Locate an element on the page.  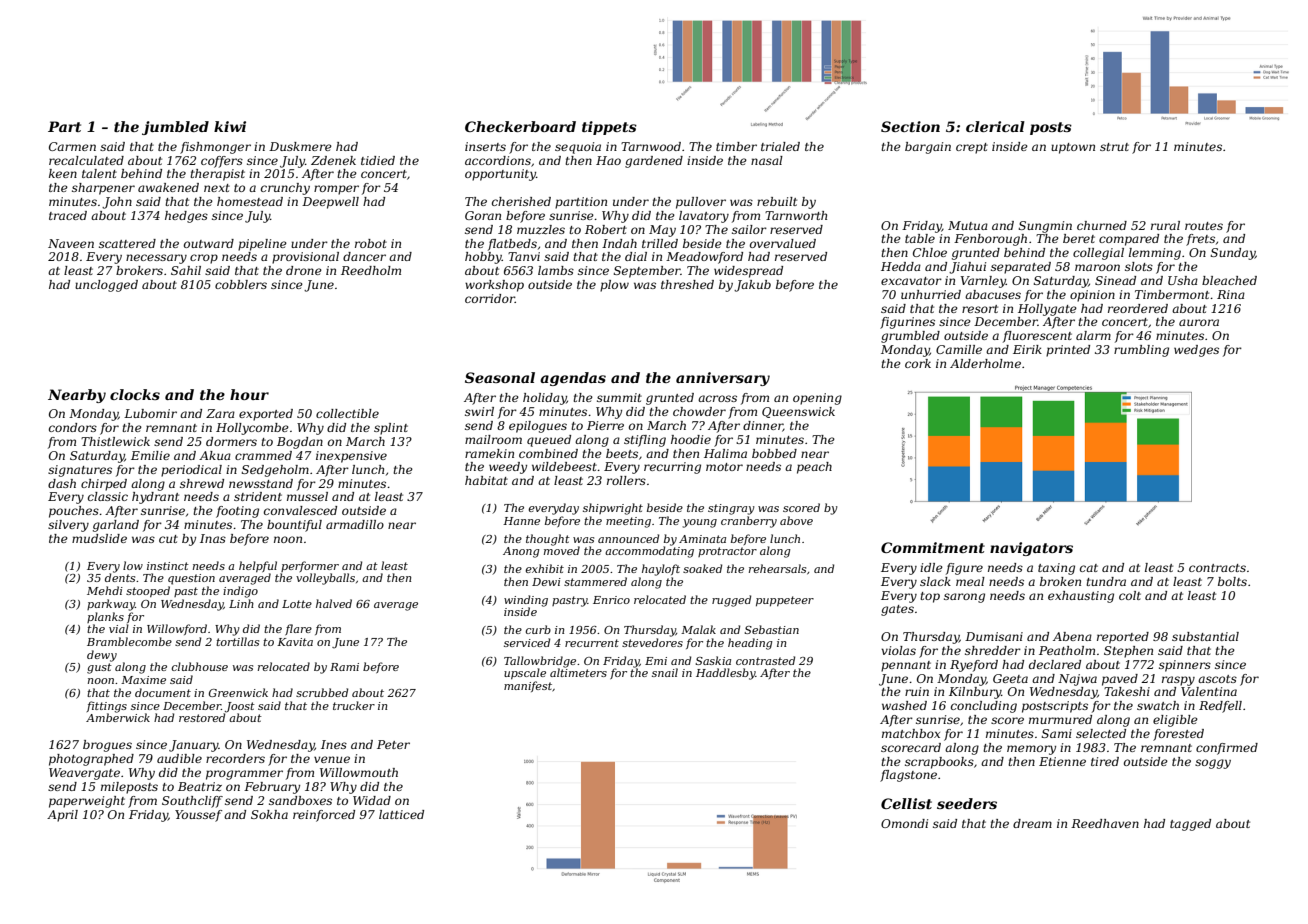
Youssef is located at coordinates (198, 816).
